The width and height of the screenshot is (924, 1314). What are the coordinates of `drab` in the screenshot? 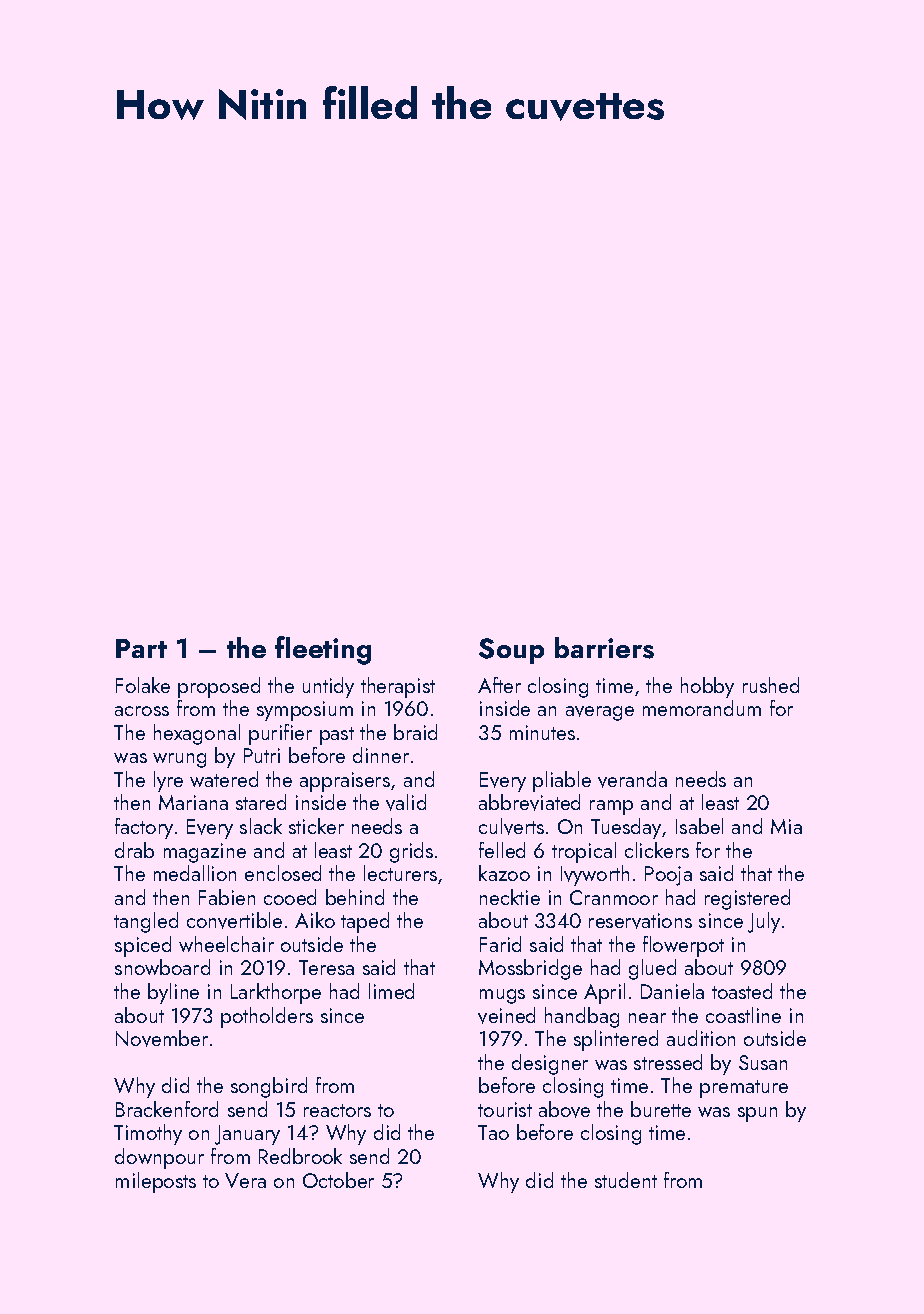 It's located at (134, 850).
